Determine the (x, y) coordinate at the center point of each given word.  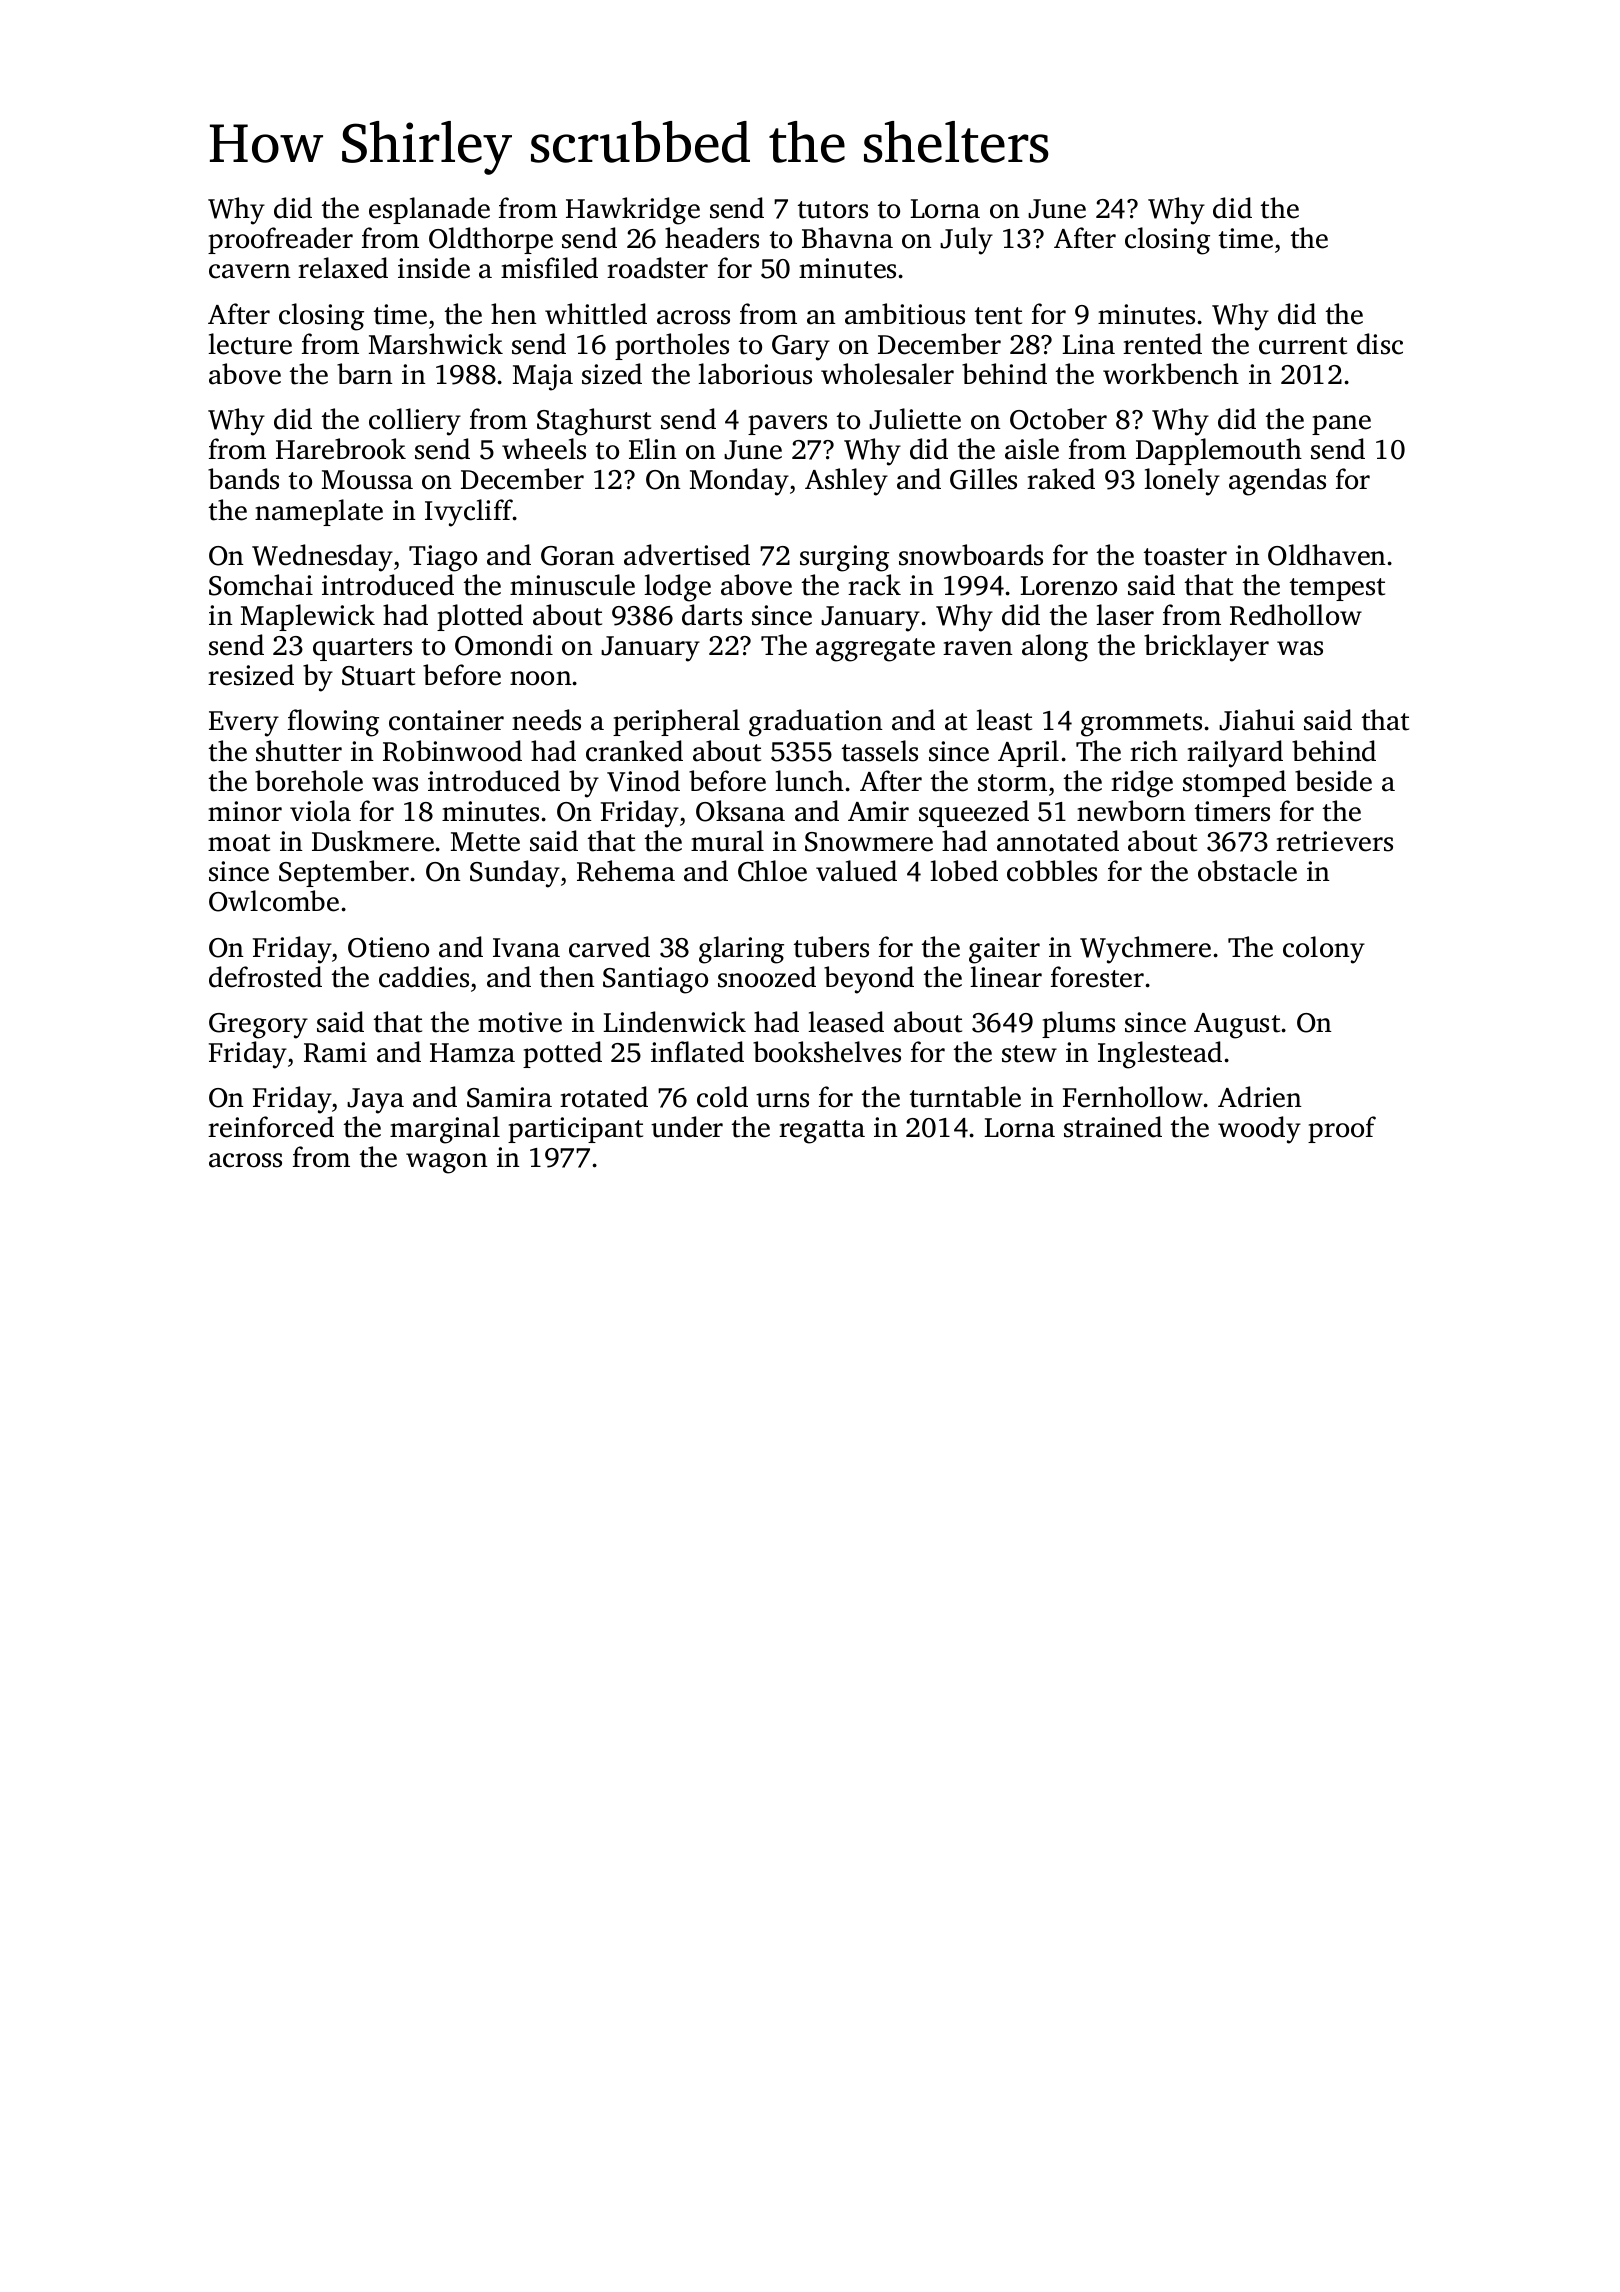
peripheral (676, 722)
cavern (250, 271)
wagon (447, 1163)
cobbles (1052, 871)
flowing (333, 723)
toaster (1185, 557)
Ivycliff (469, 513)
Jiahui (1257, 720)
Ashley (846, 482)
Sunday (515, 874)
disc (1380, 344)
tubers (831, 947)
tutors (833, 210)
